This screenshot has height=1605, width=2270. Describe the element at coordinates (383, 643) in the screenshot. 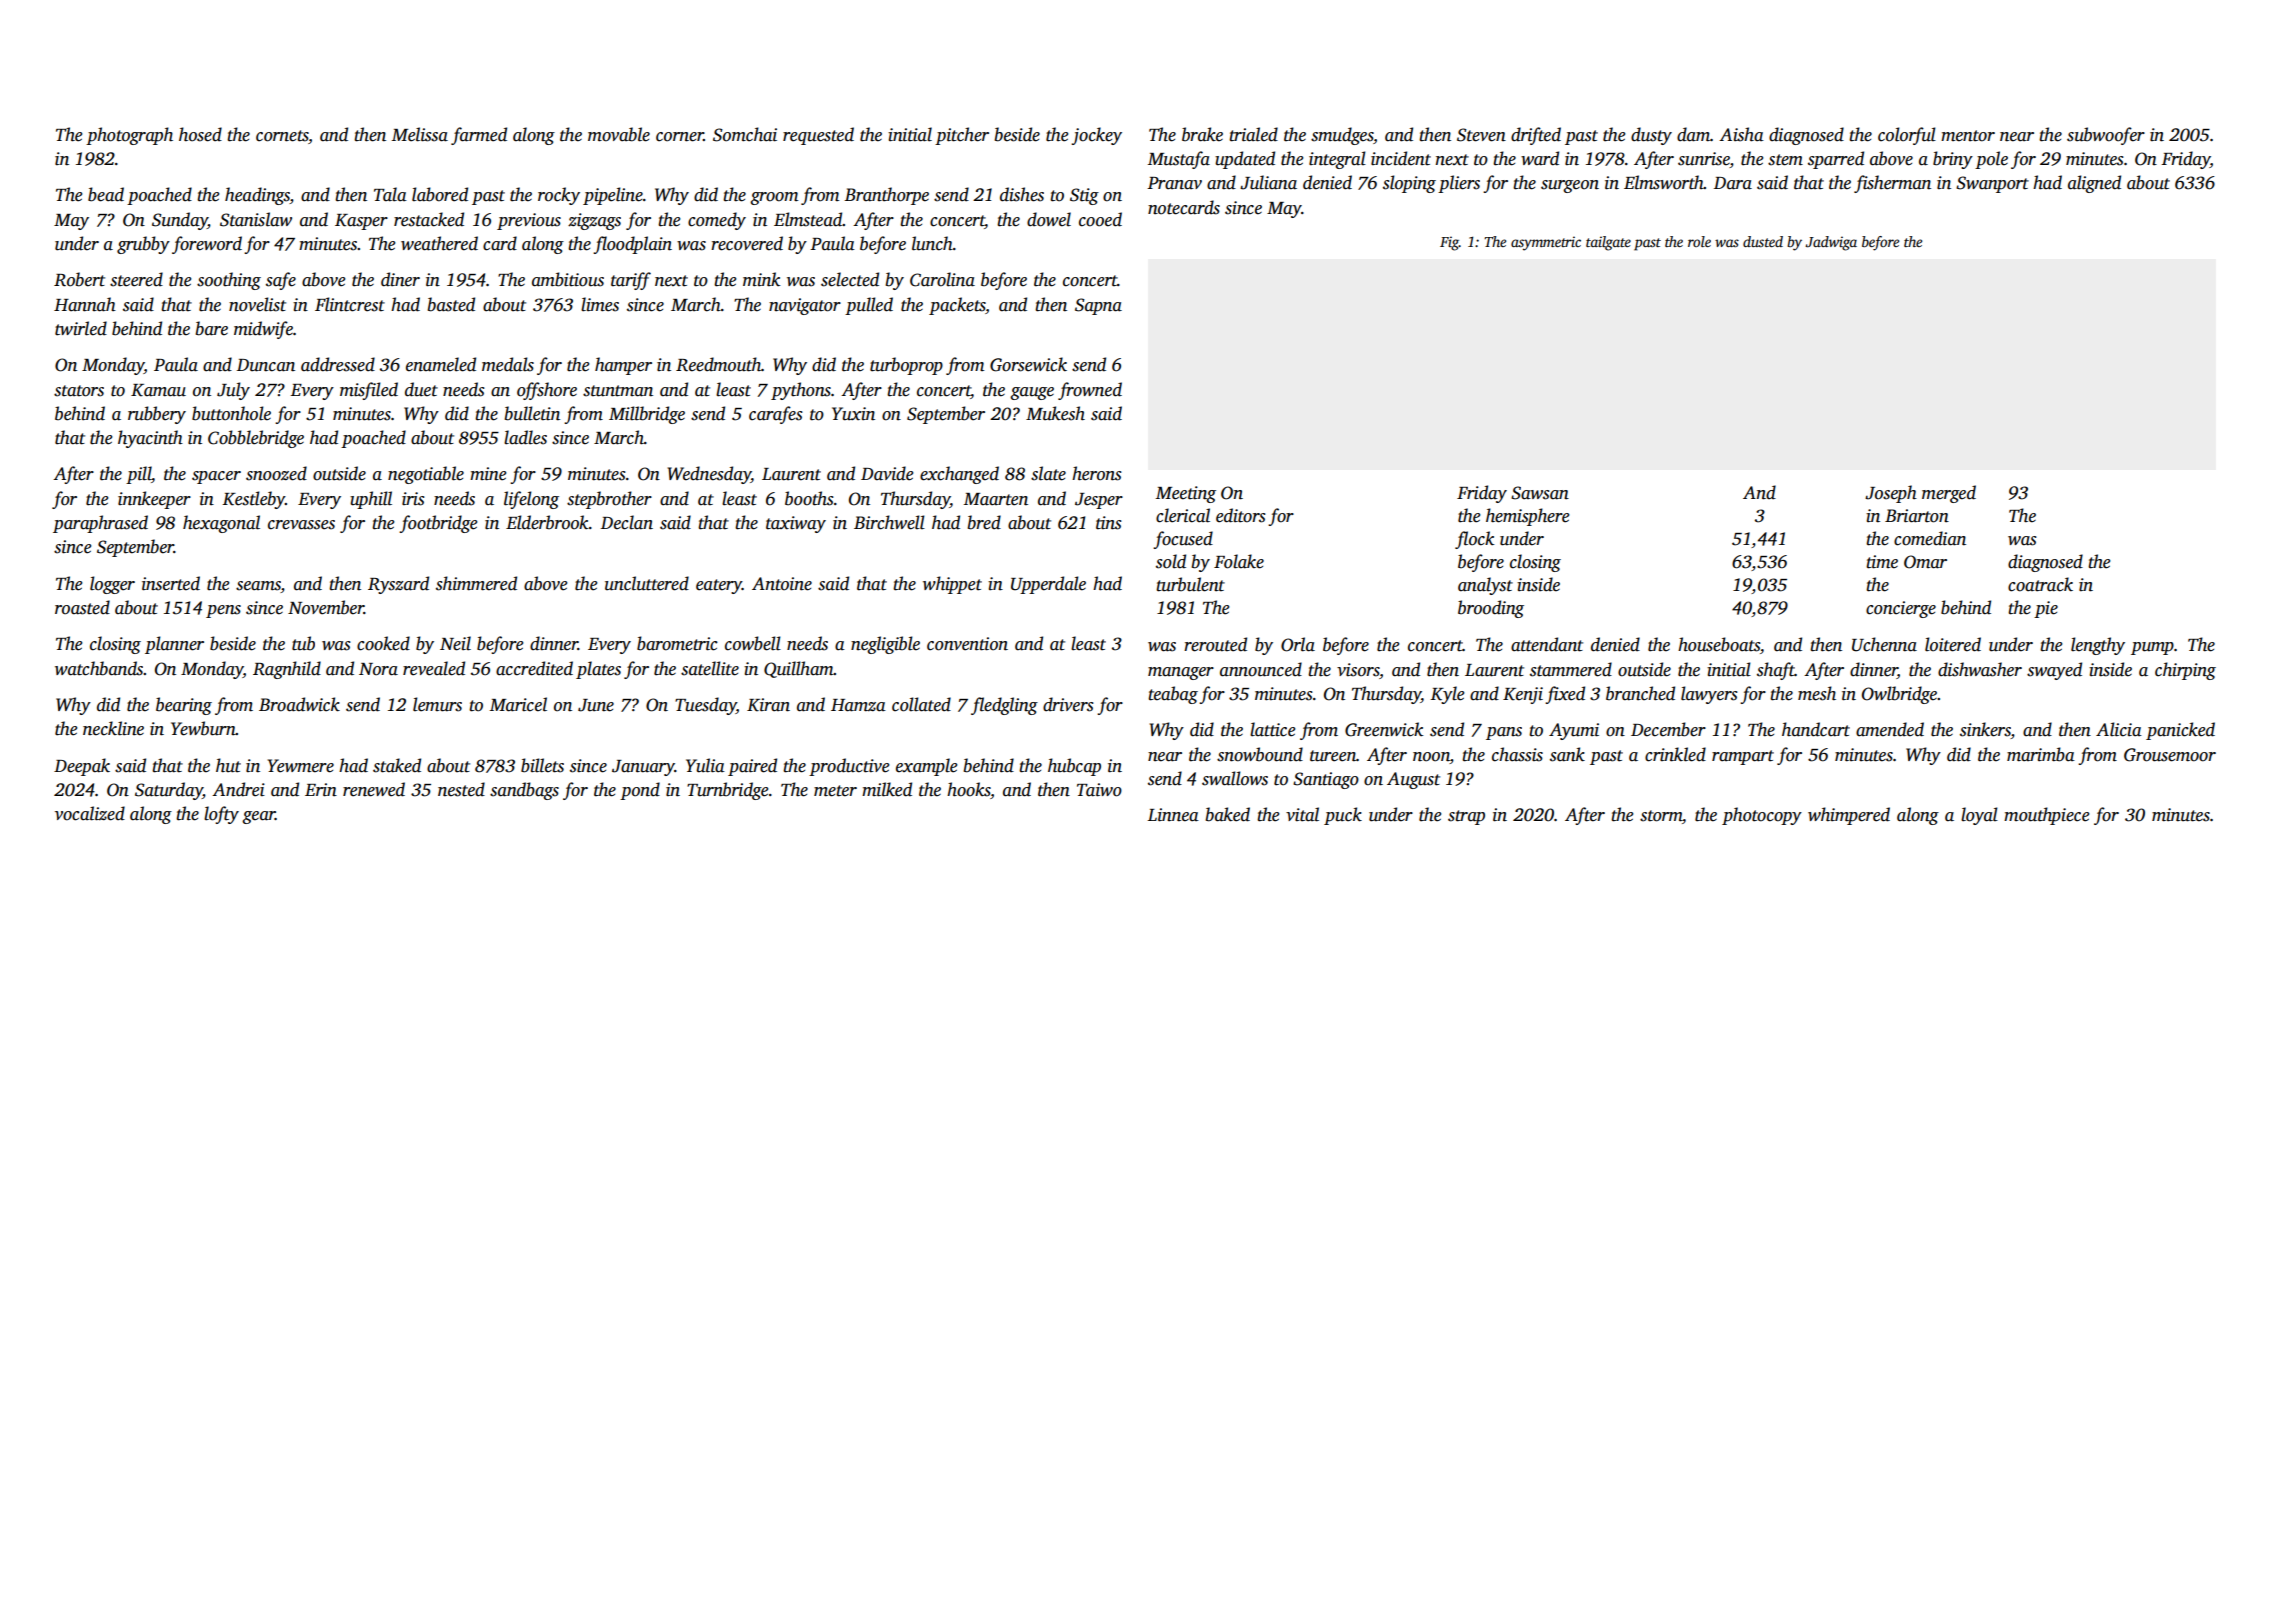

I see `cooked` at that location.
